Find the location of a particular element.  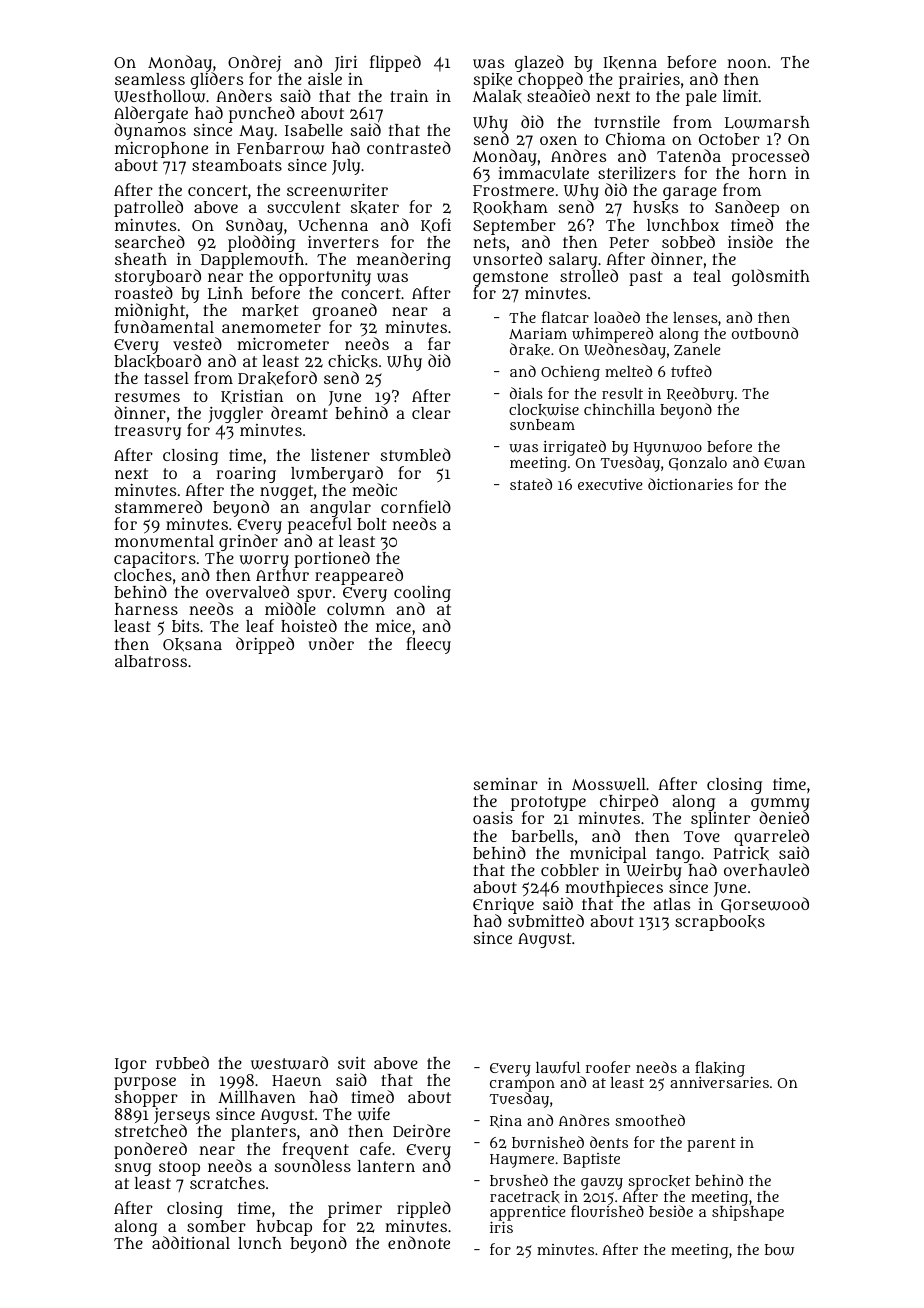

rippled is located at coordinates (424, 1209).
